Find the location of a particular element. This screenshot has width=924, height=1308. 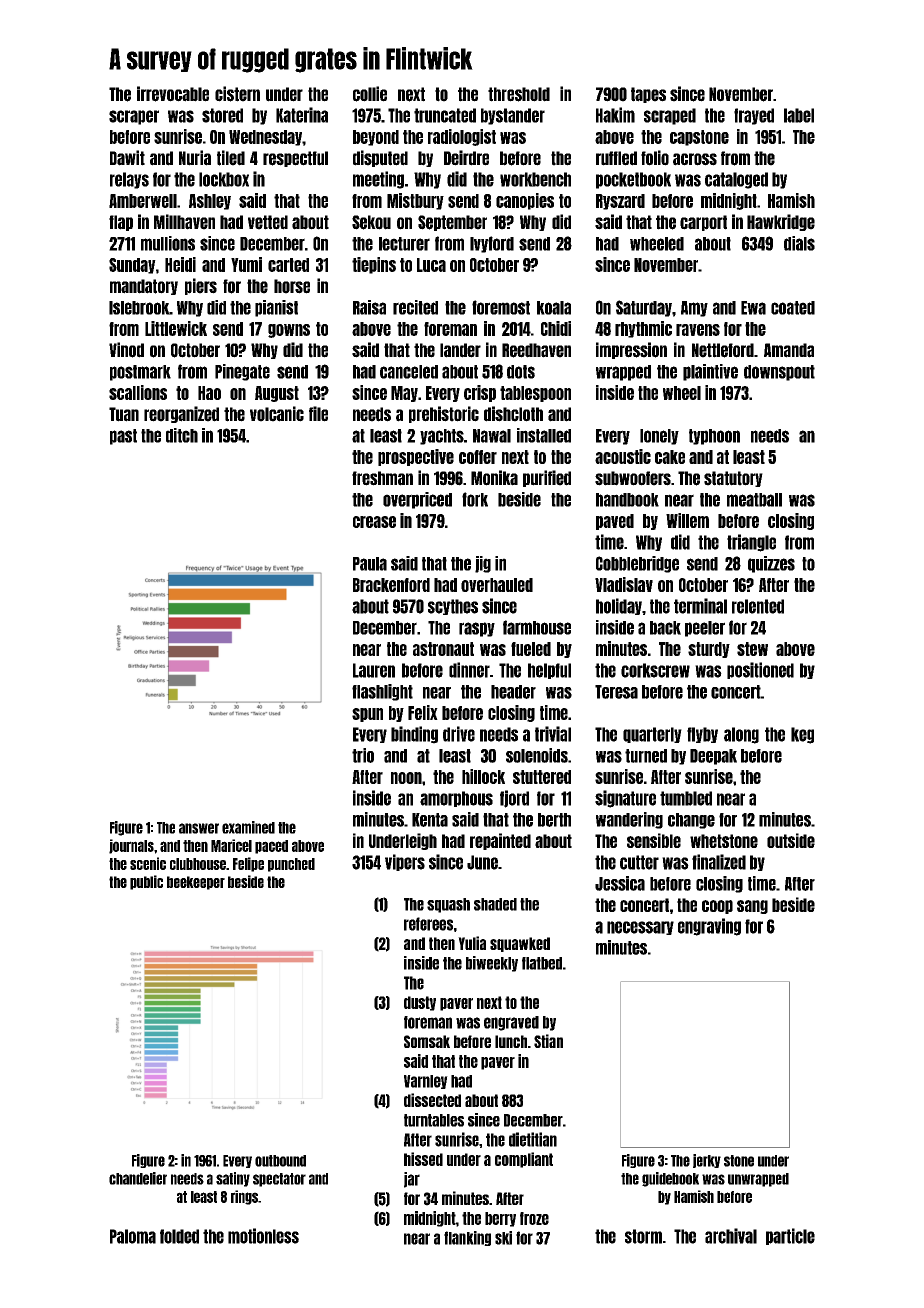

Yumi is located at coordinates (246, 264).
